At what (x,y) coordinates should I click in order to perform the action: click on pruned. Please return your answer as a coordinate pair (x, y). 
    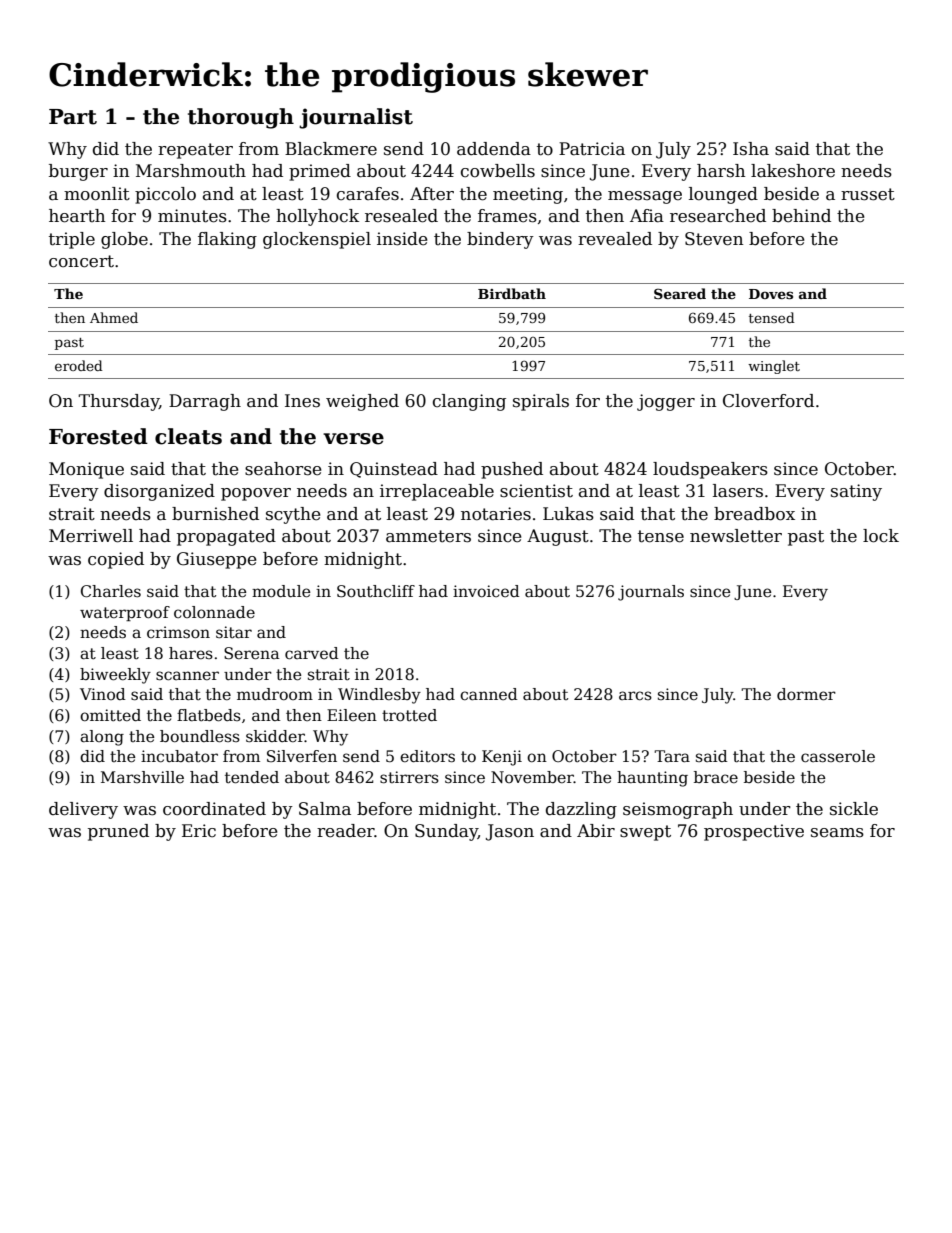
    Looking at the image, I should click on (118, 832).
